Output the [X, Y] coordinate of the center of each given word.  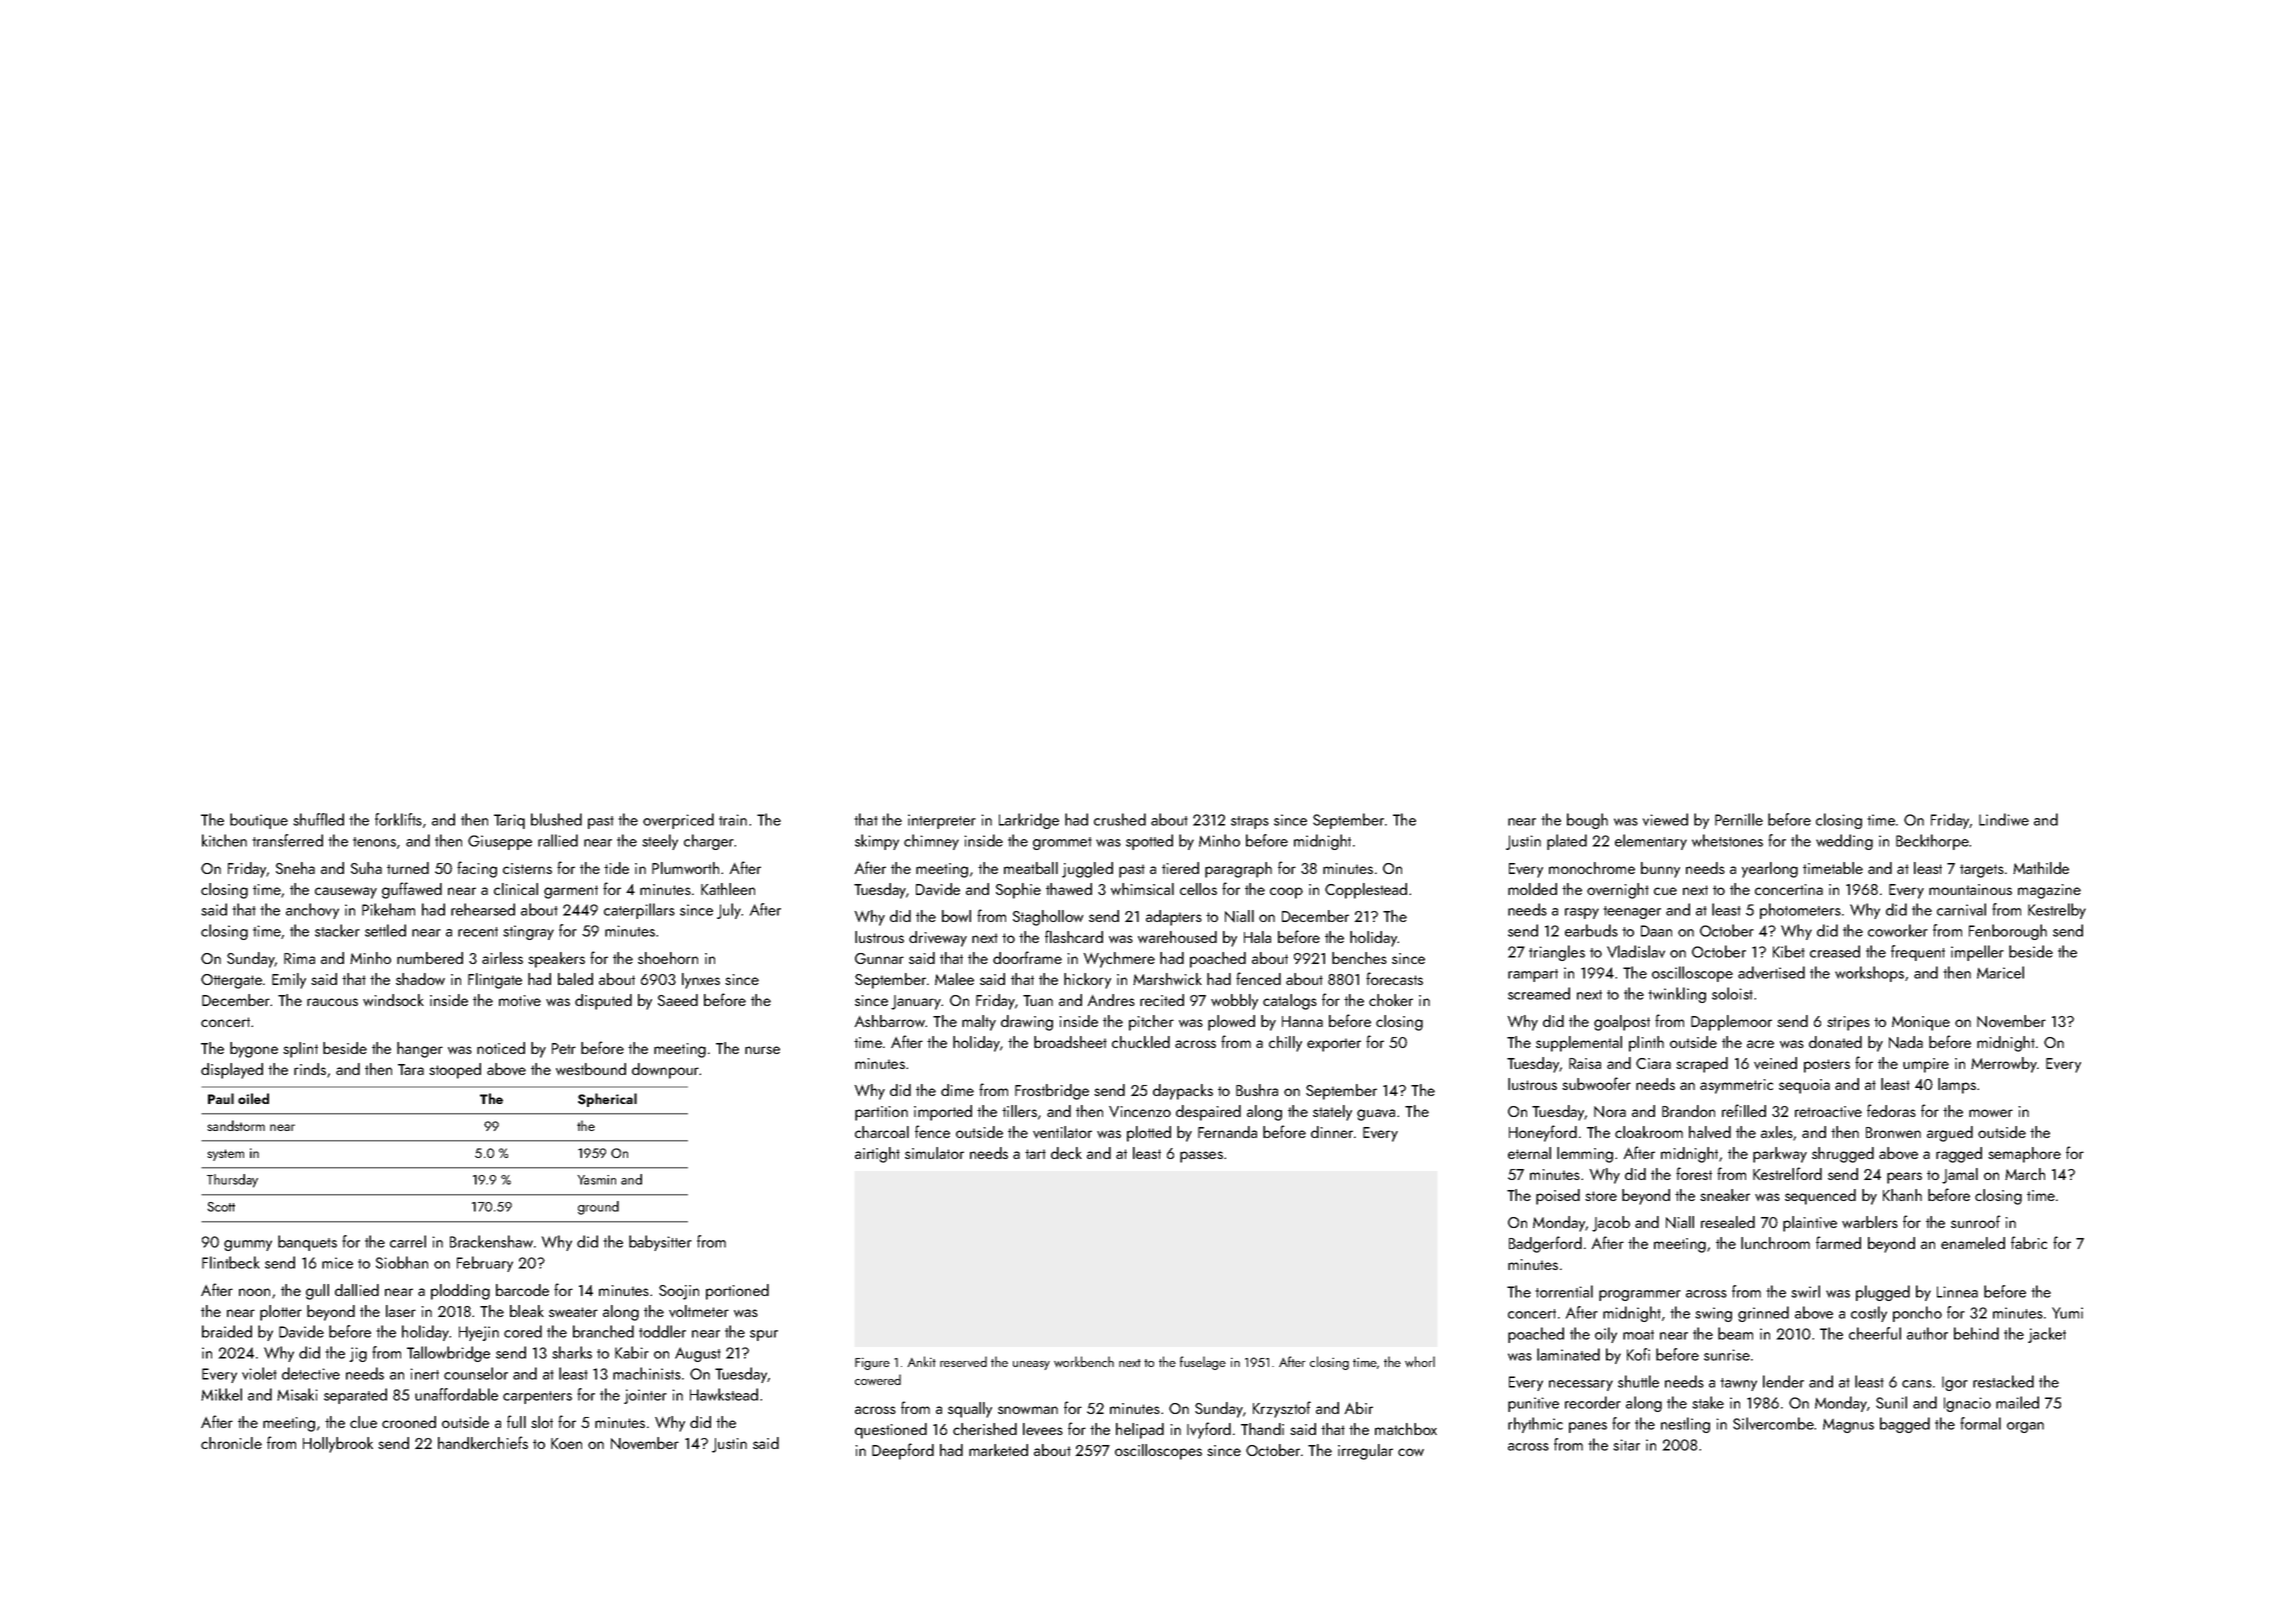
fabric [2029, 1242]
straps [1250, 822]
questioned [891, 1431]
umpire [1926, 1065]
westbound [591, 1069]
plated [1567, 842]
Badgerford [1545, 1244]
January [916, 1002]
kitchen [224, 840]
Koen [566, 1443]
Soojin [679, 1292]
